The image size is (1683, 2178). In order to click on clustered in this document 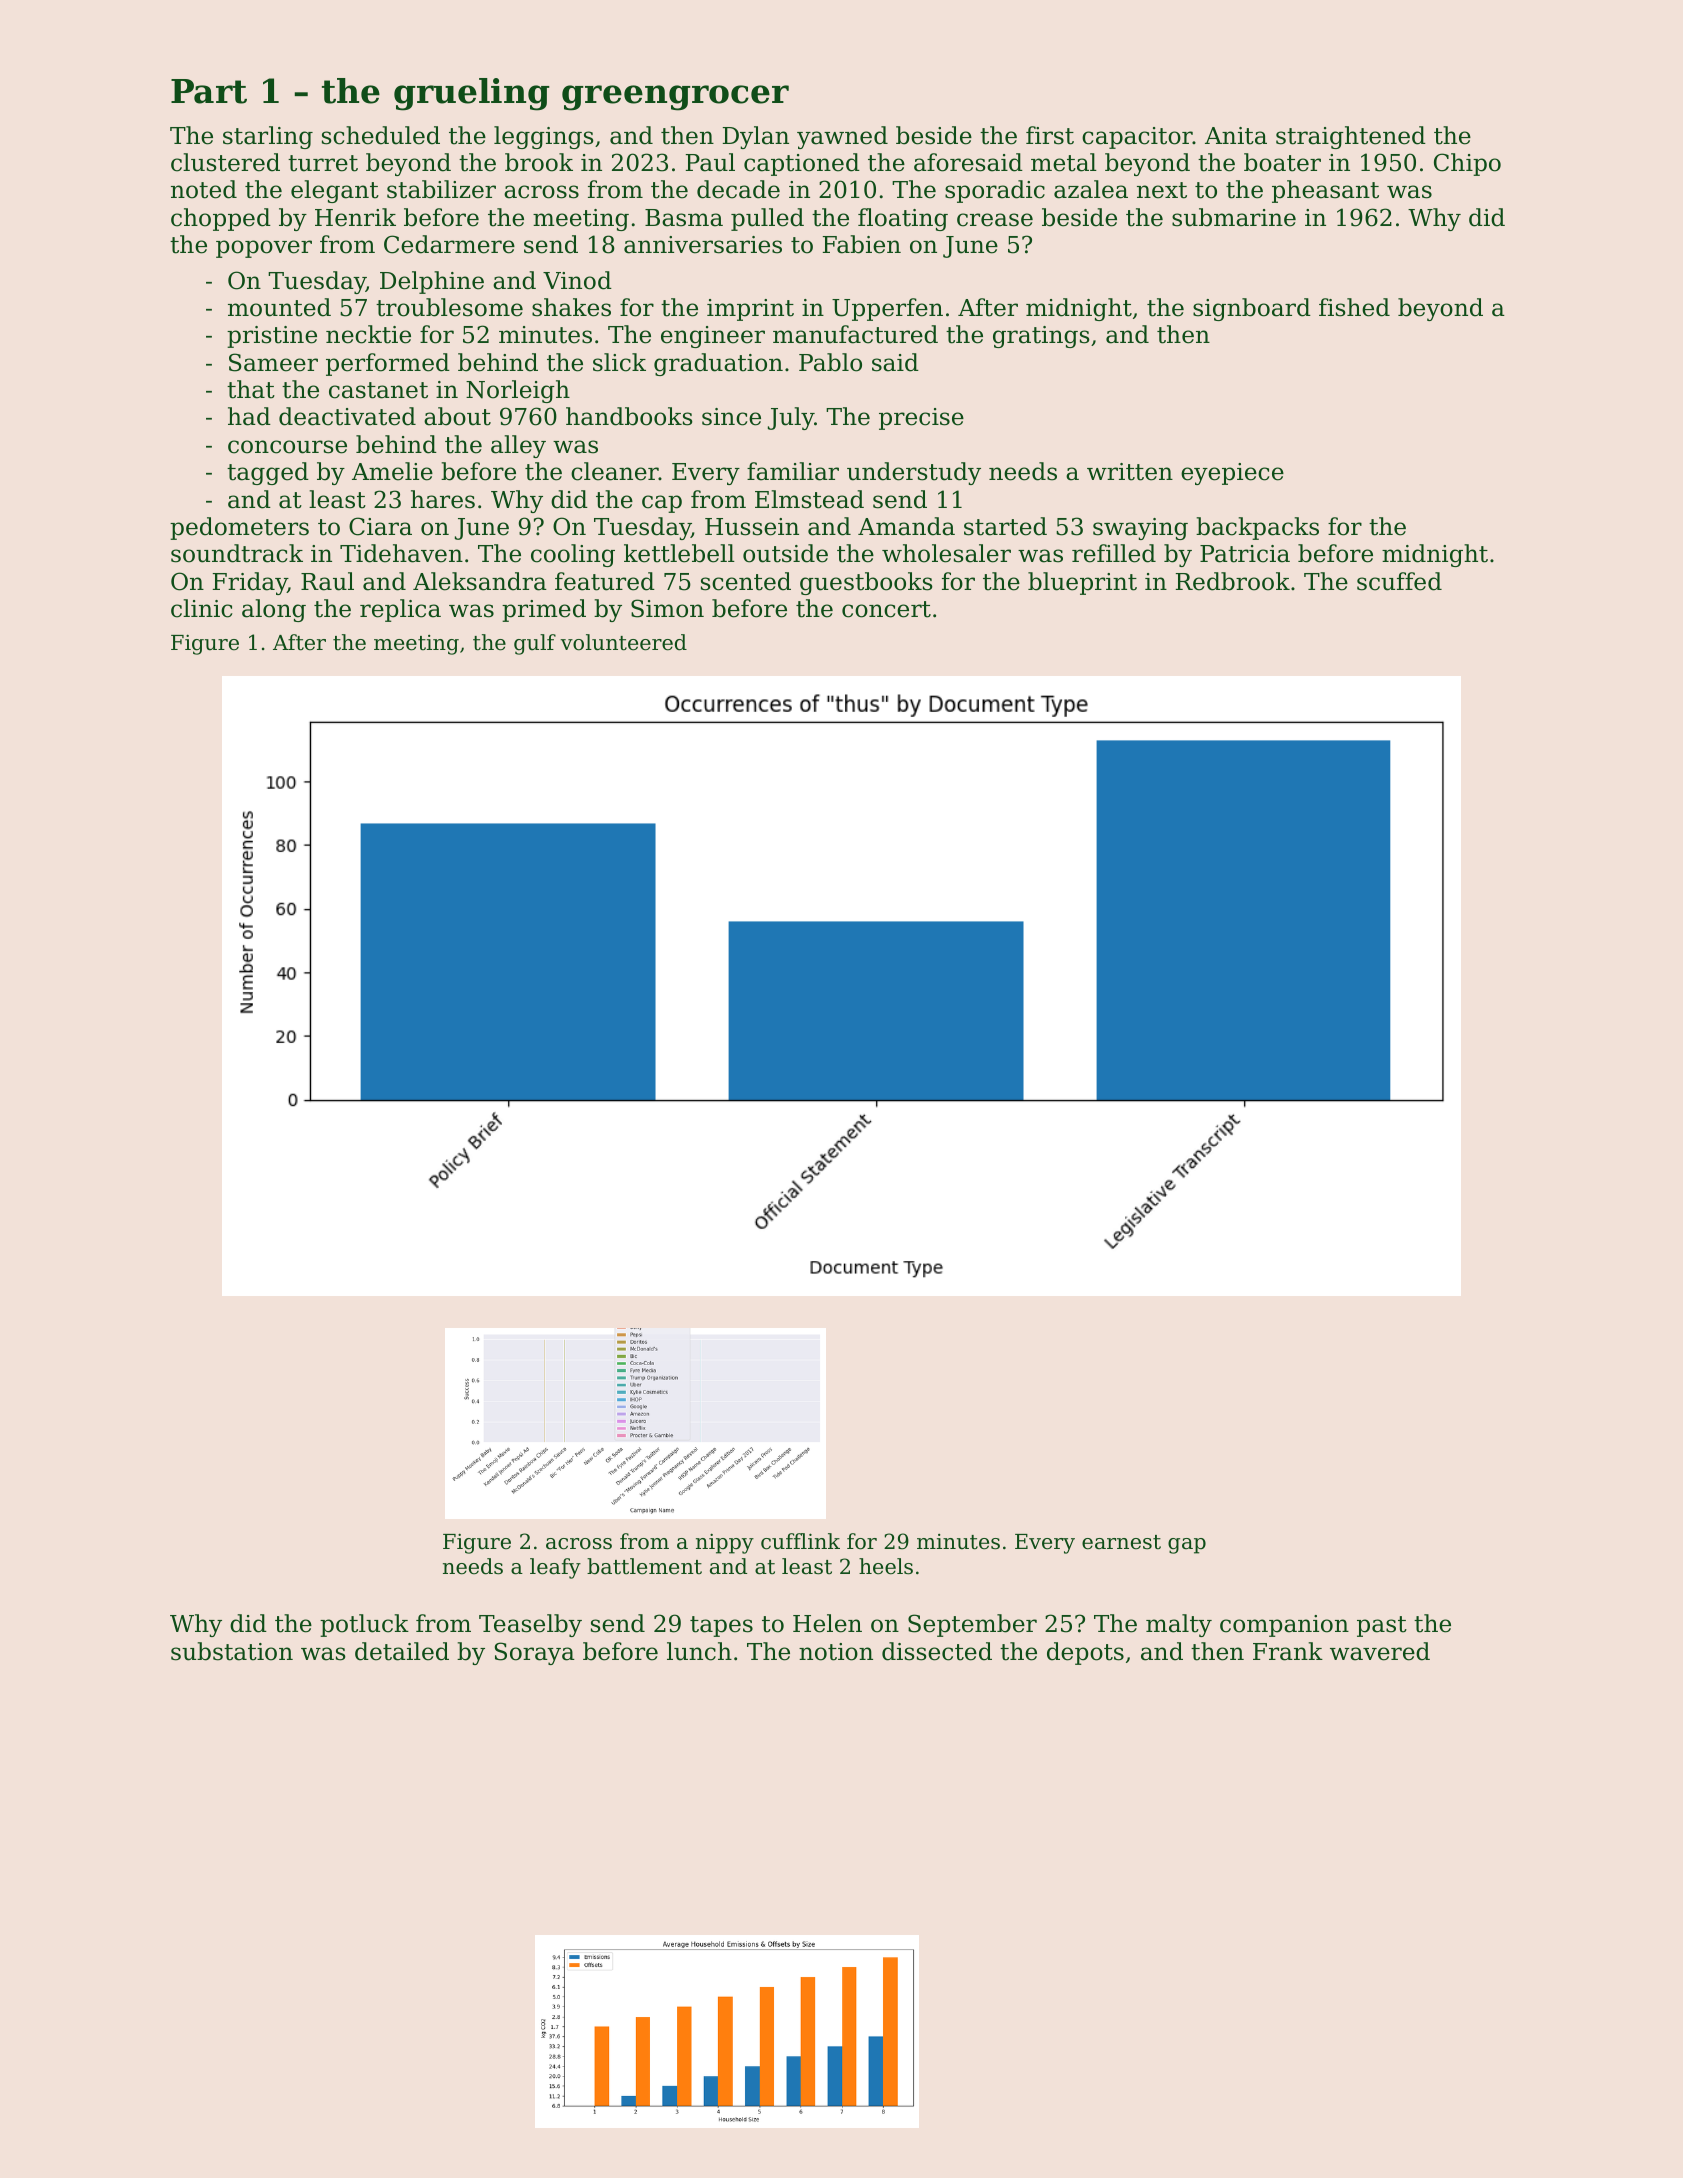, I will do `click(225, 162)`.
